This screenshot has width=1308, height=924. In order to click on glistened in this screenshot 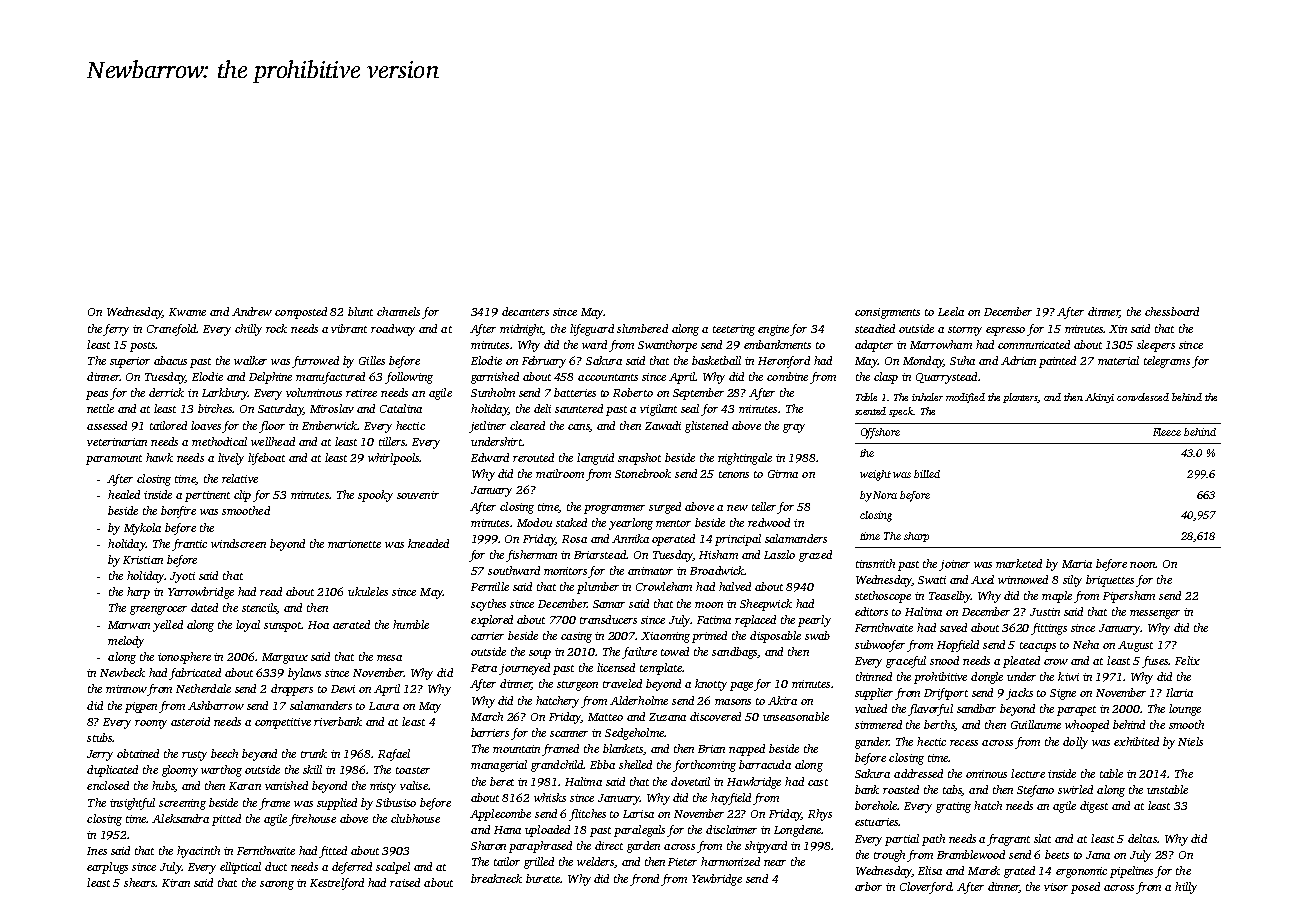, I will do `click(706, 427)`.
